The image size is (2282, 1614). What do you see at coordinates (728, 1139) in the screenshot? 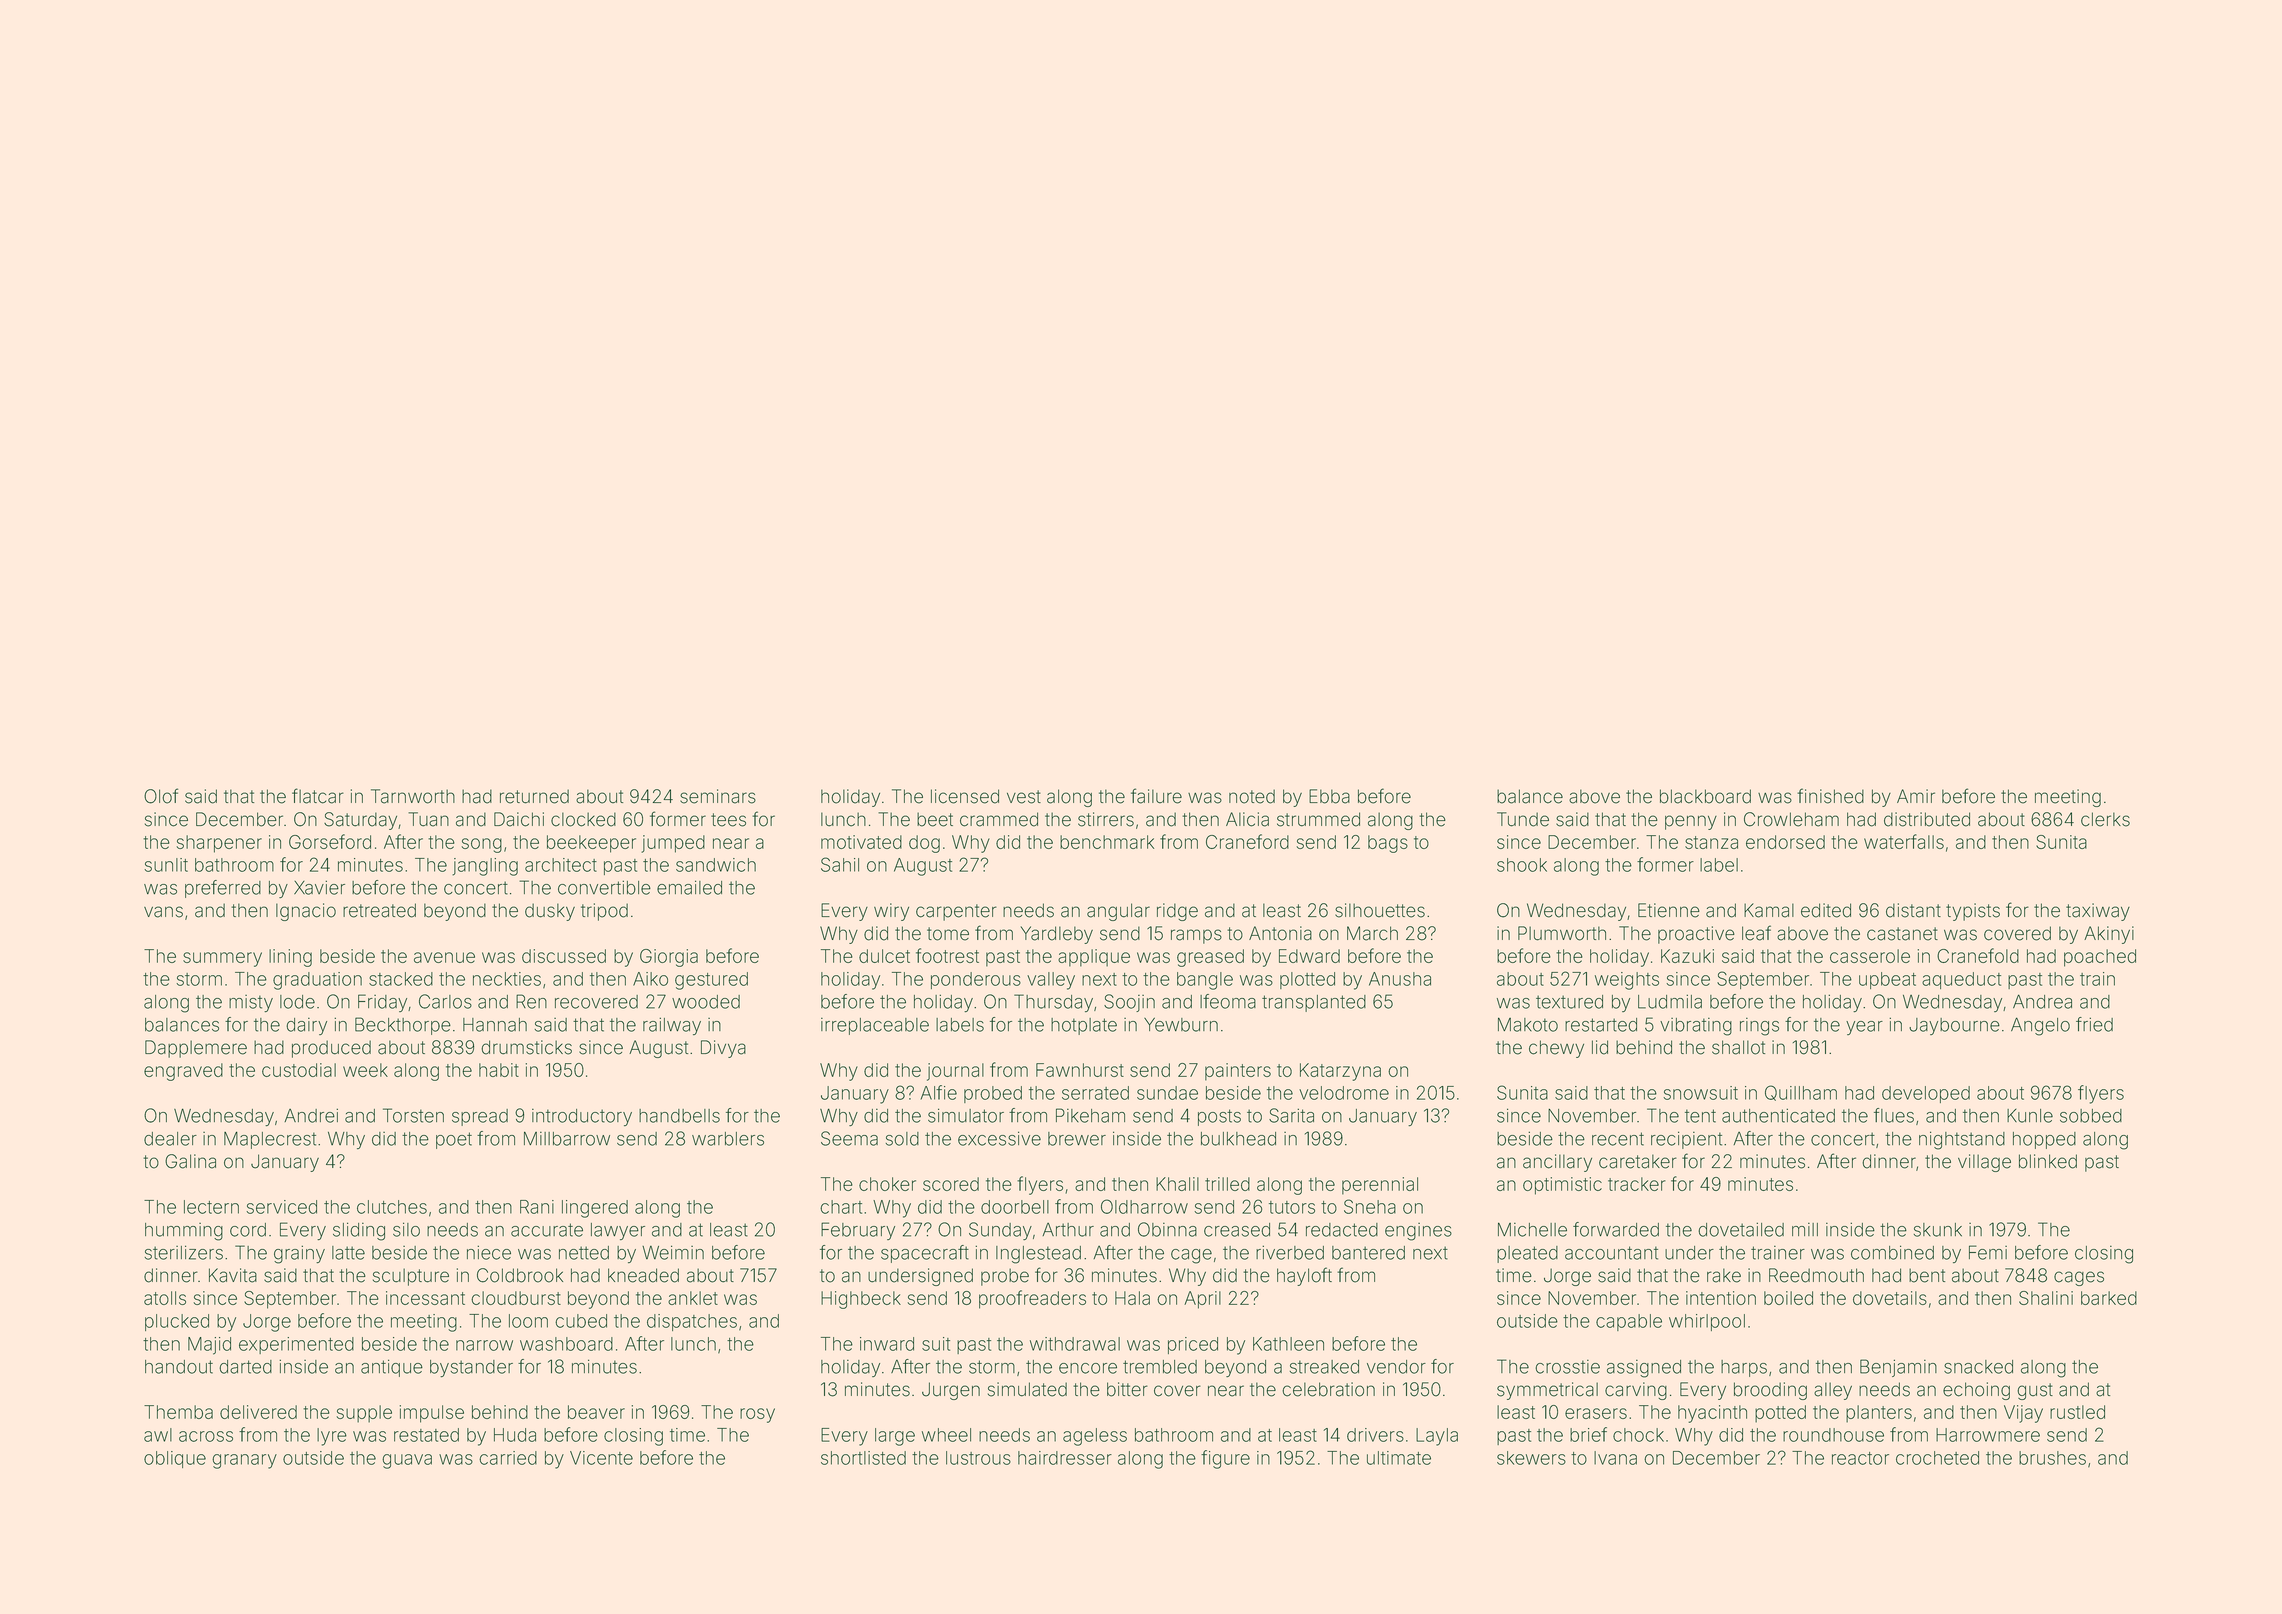
I see `warblers` at bounding box center [728, 1139].
